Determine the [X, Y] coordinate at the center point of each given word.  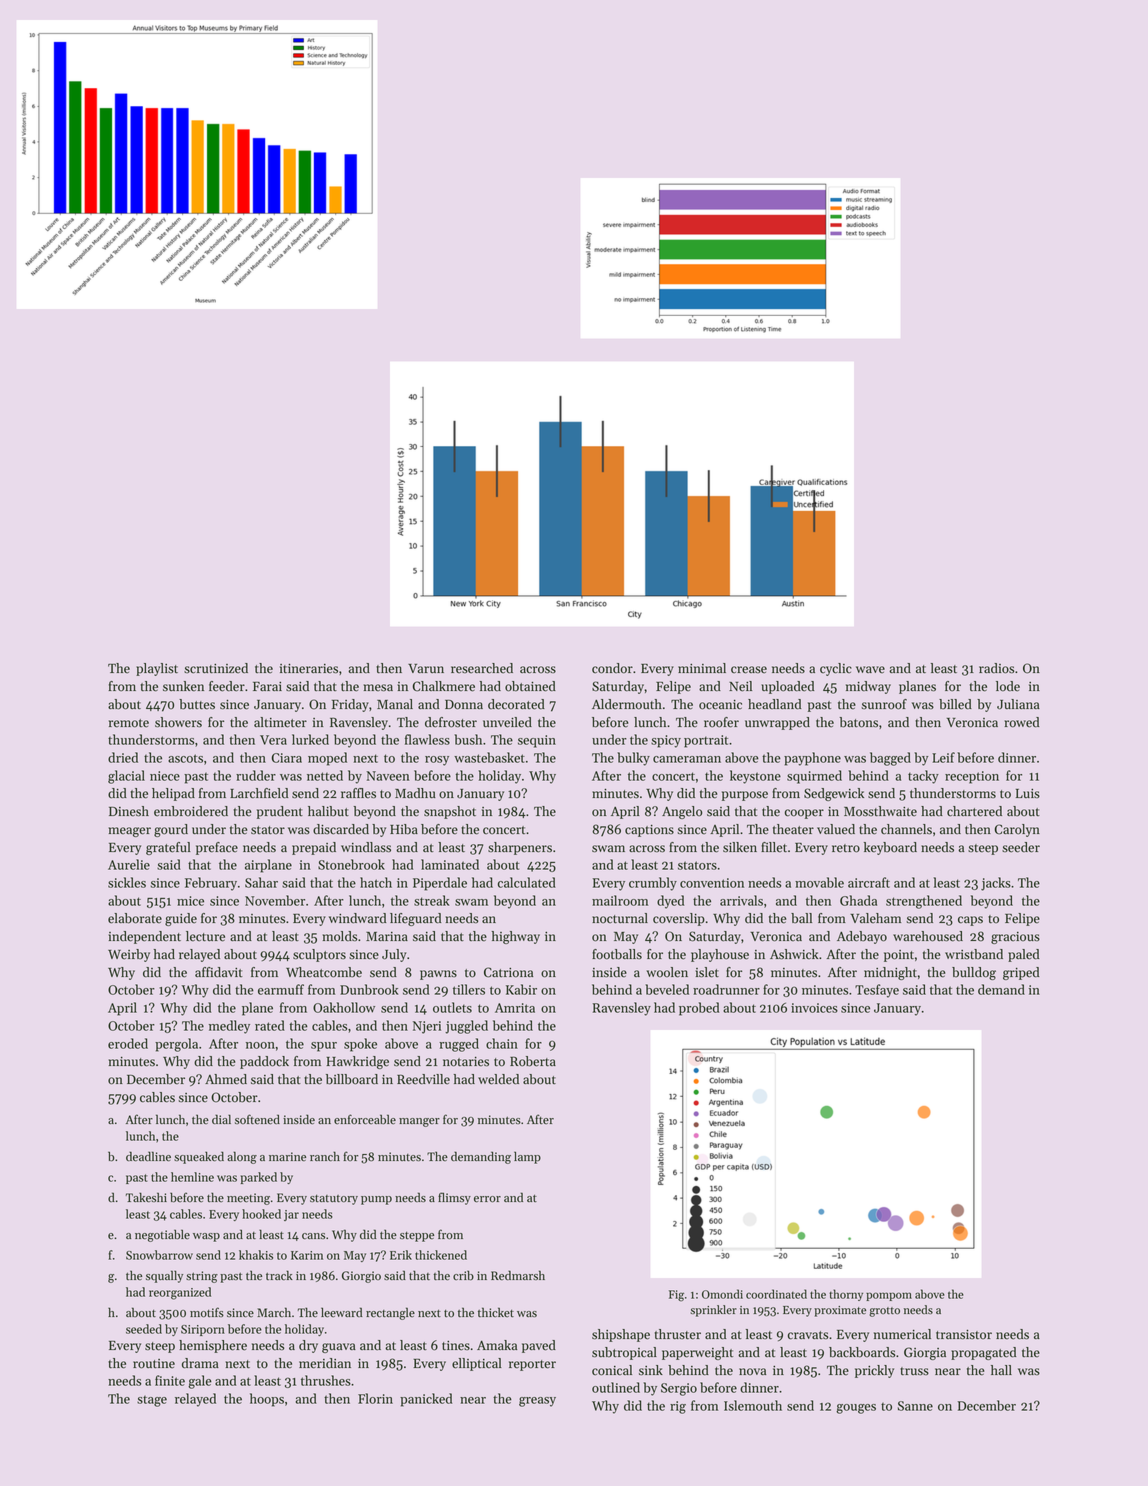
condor [612, 668]
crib [463, 1276]
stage [152, 1401]
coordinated [776, 1294]
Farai [267, 686]
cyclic [836, 669]
